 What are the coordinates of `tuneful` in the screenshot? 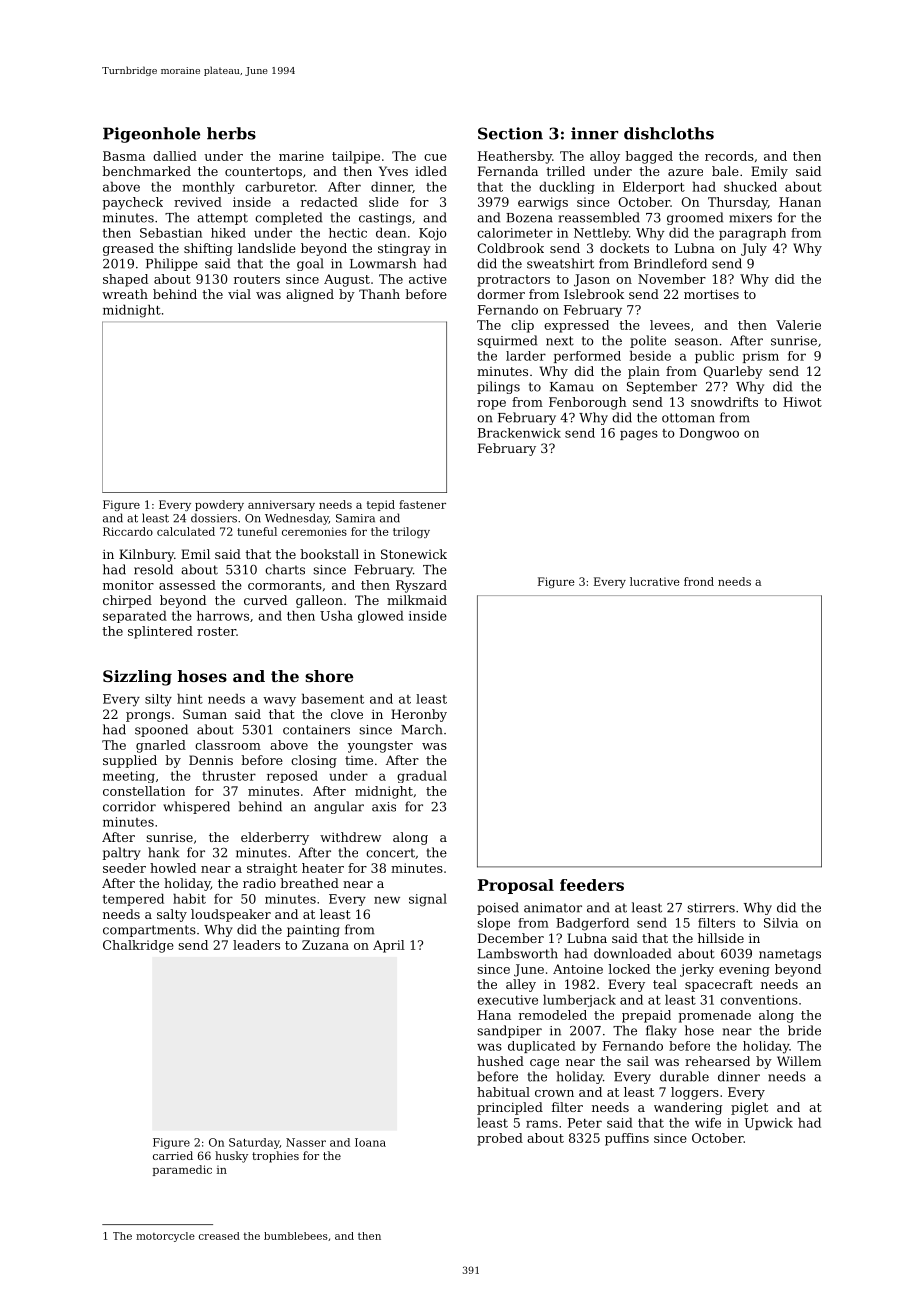 It's located at (257, 531).
